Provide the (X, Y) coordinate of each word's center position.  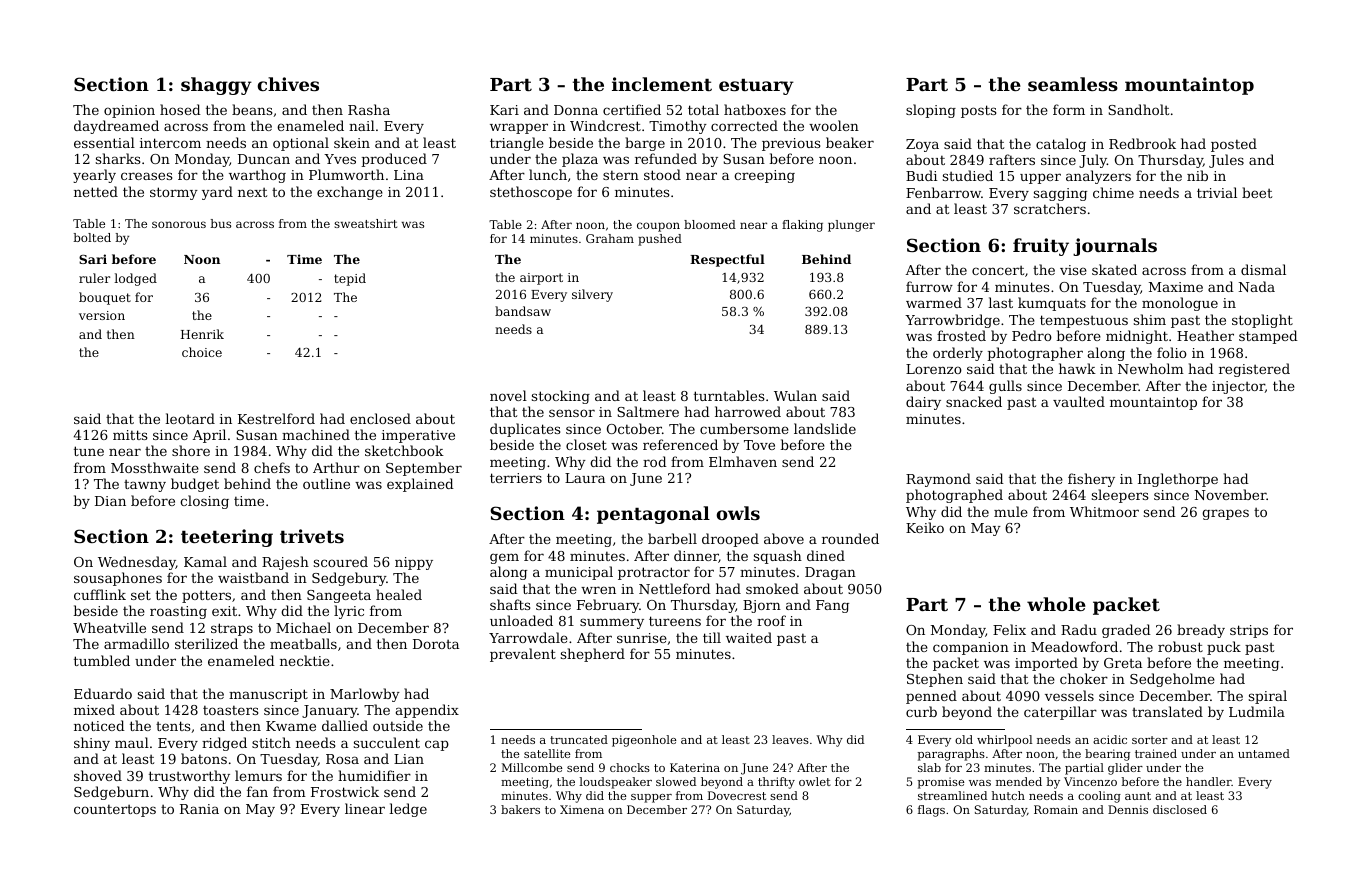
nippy (414, 563)
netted (96, 191)
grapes (1225, 514)
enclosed (380, 418)
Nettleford (675, 588)
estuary (756, 87)
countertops (115, 810)
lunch (548, 174)
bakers (520, 809)
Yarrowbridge (952, 321)
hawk (1077, 368)
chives (288, 84)
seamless (1073, 84)
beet (1257, 192)
